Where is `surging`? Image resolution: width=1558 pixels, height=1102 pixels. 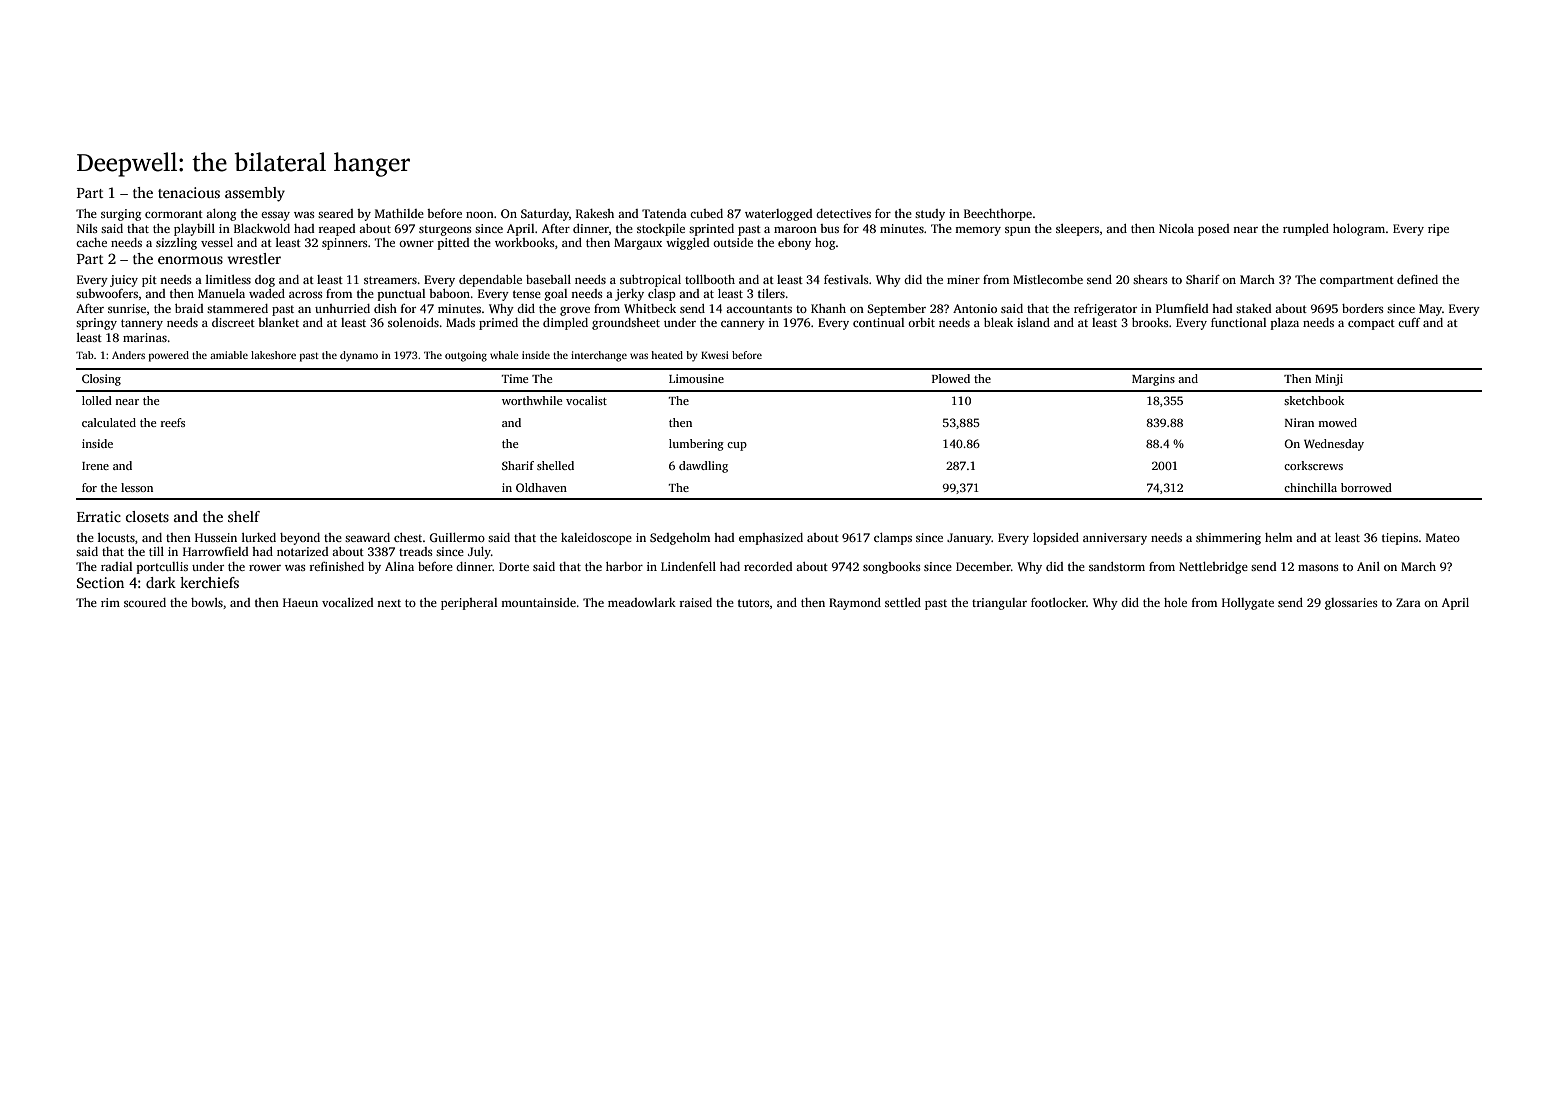
surging is located at coordinates (121, 215).
